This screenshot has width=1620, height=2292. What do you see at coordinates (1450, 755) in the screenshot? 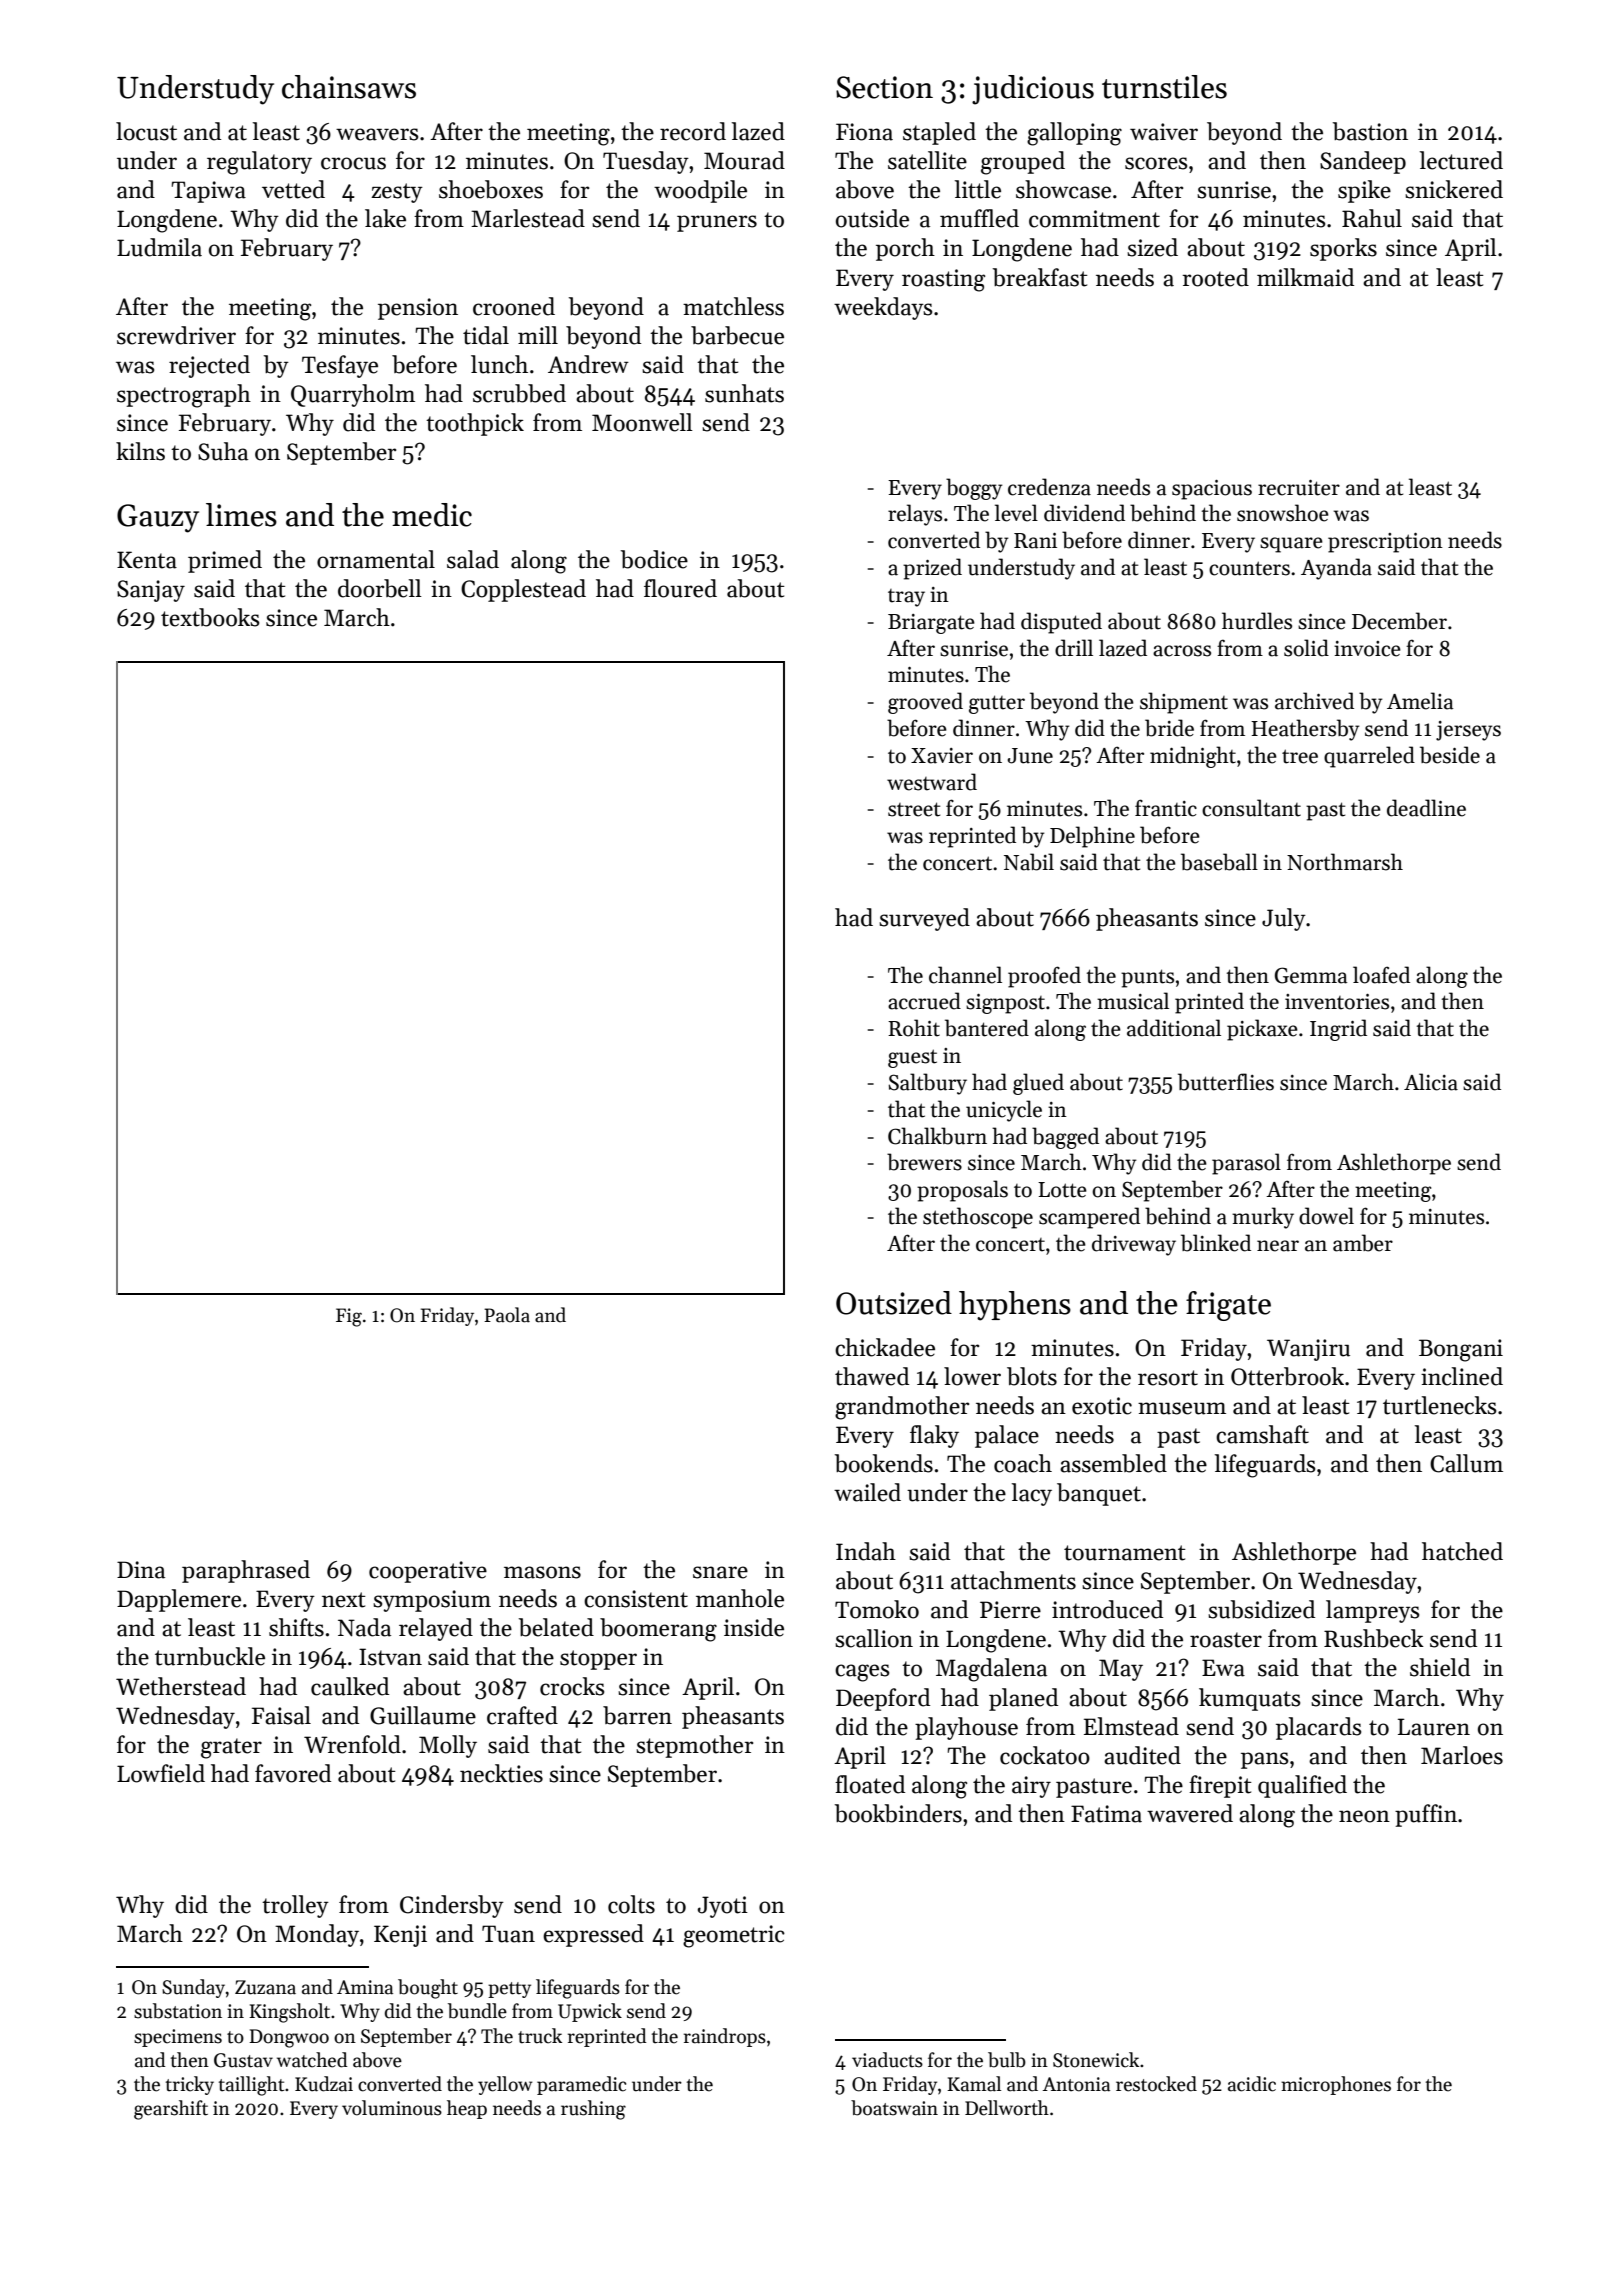
I see `beside` at bounding box center [1450, 755].
